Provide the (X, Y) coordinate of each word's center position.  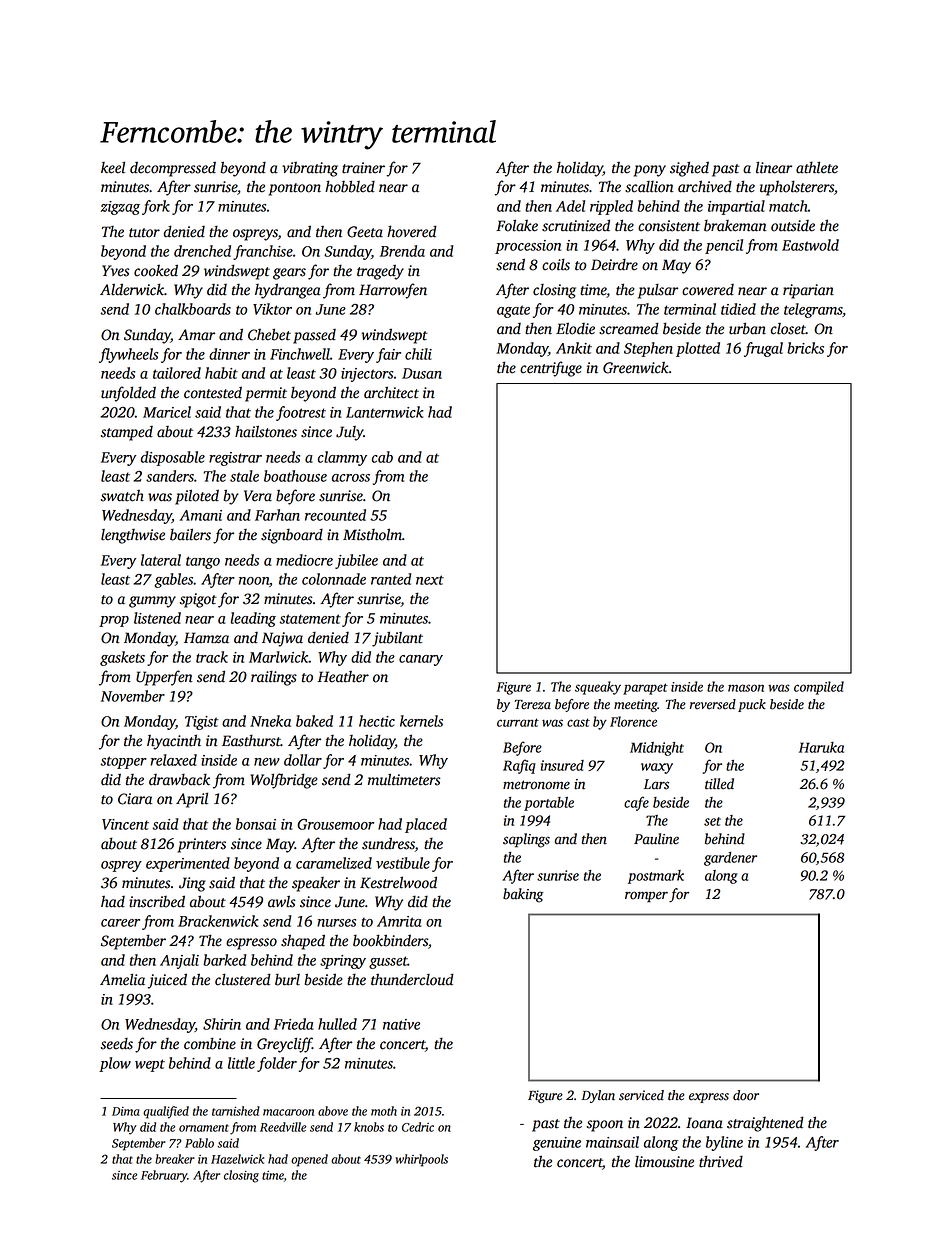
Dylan (598, 1096)
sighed (689, 169)
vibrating (310, 169)
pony (650, 171)
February (164, 1176)
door (746, 1095)
